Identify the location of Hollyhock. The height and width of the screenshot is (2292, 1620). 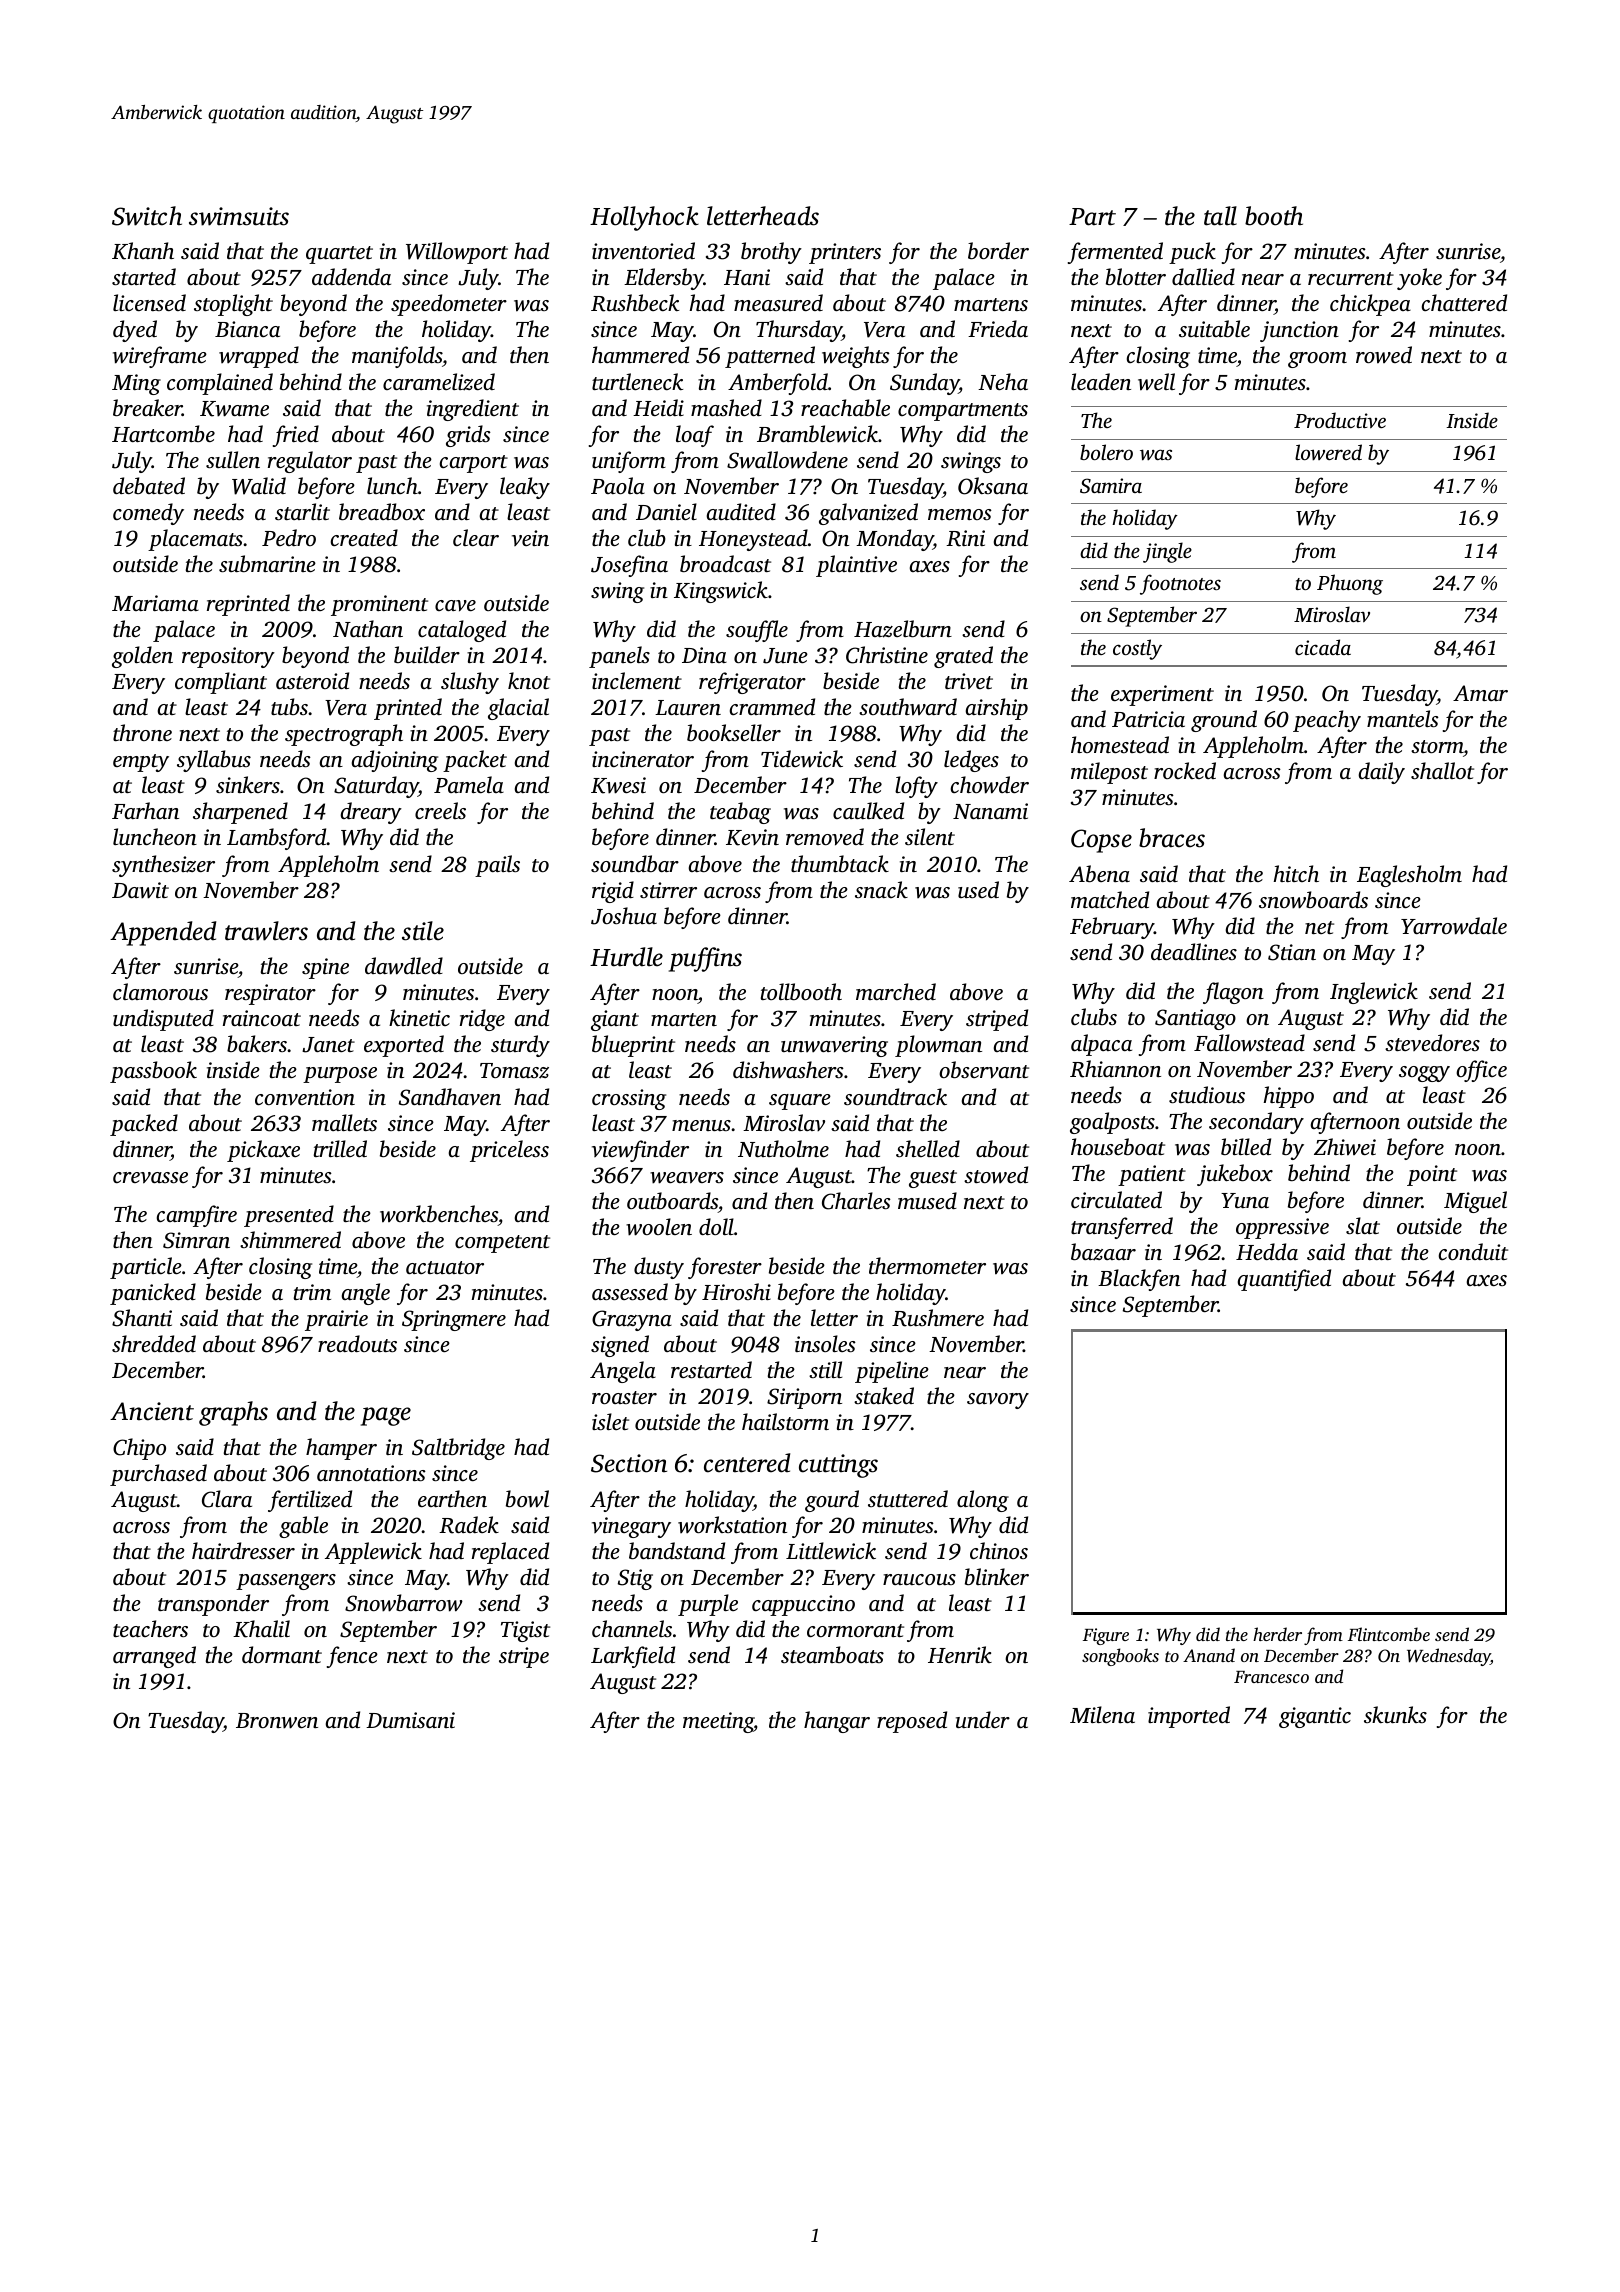
(644, 218).
